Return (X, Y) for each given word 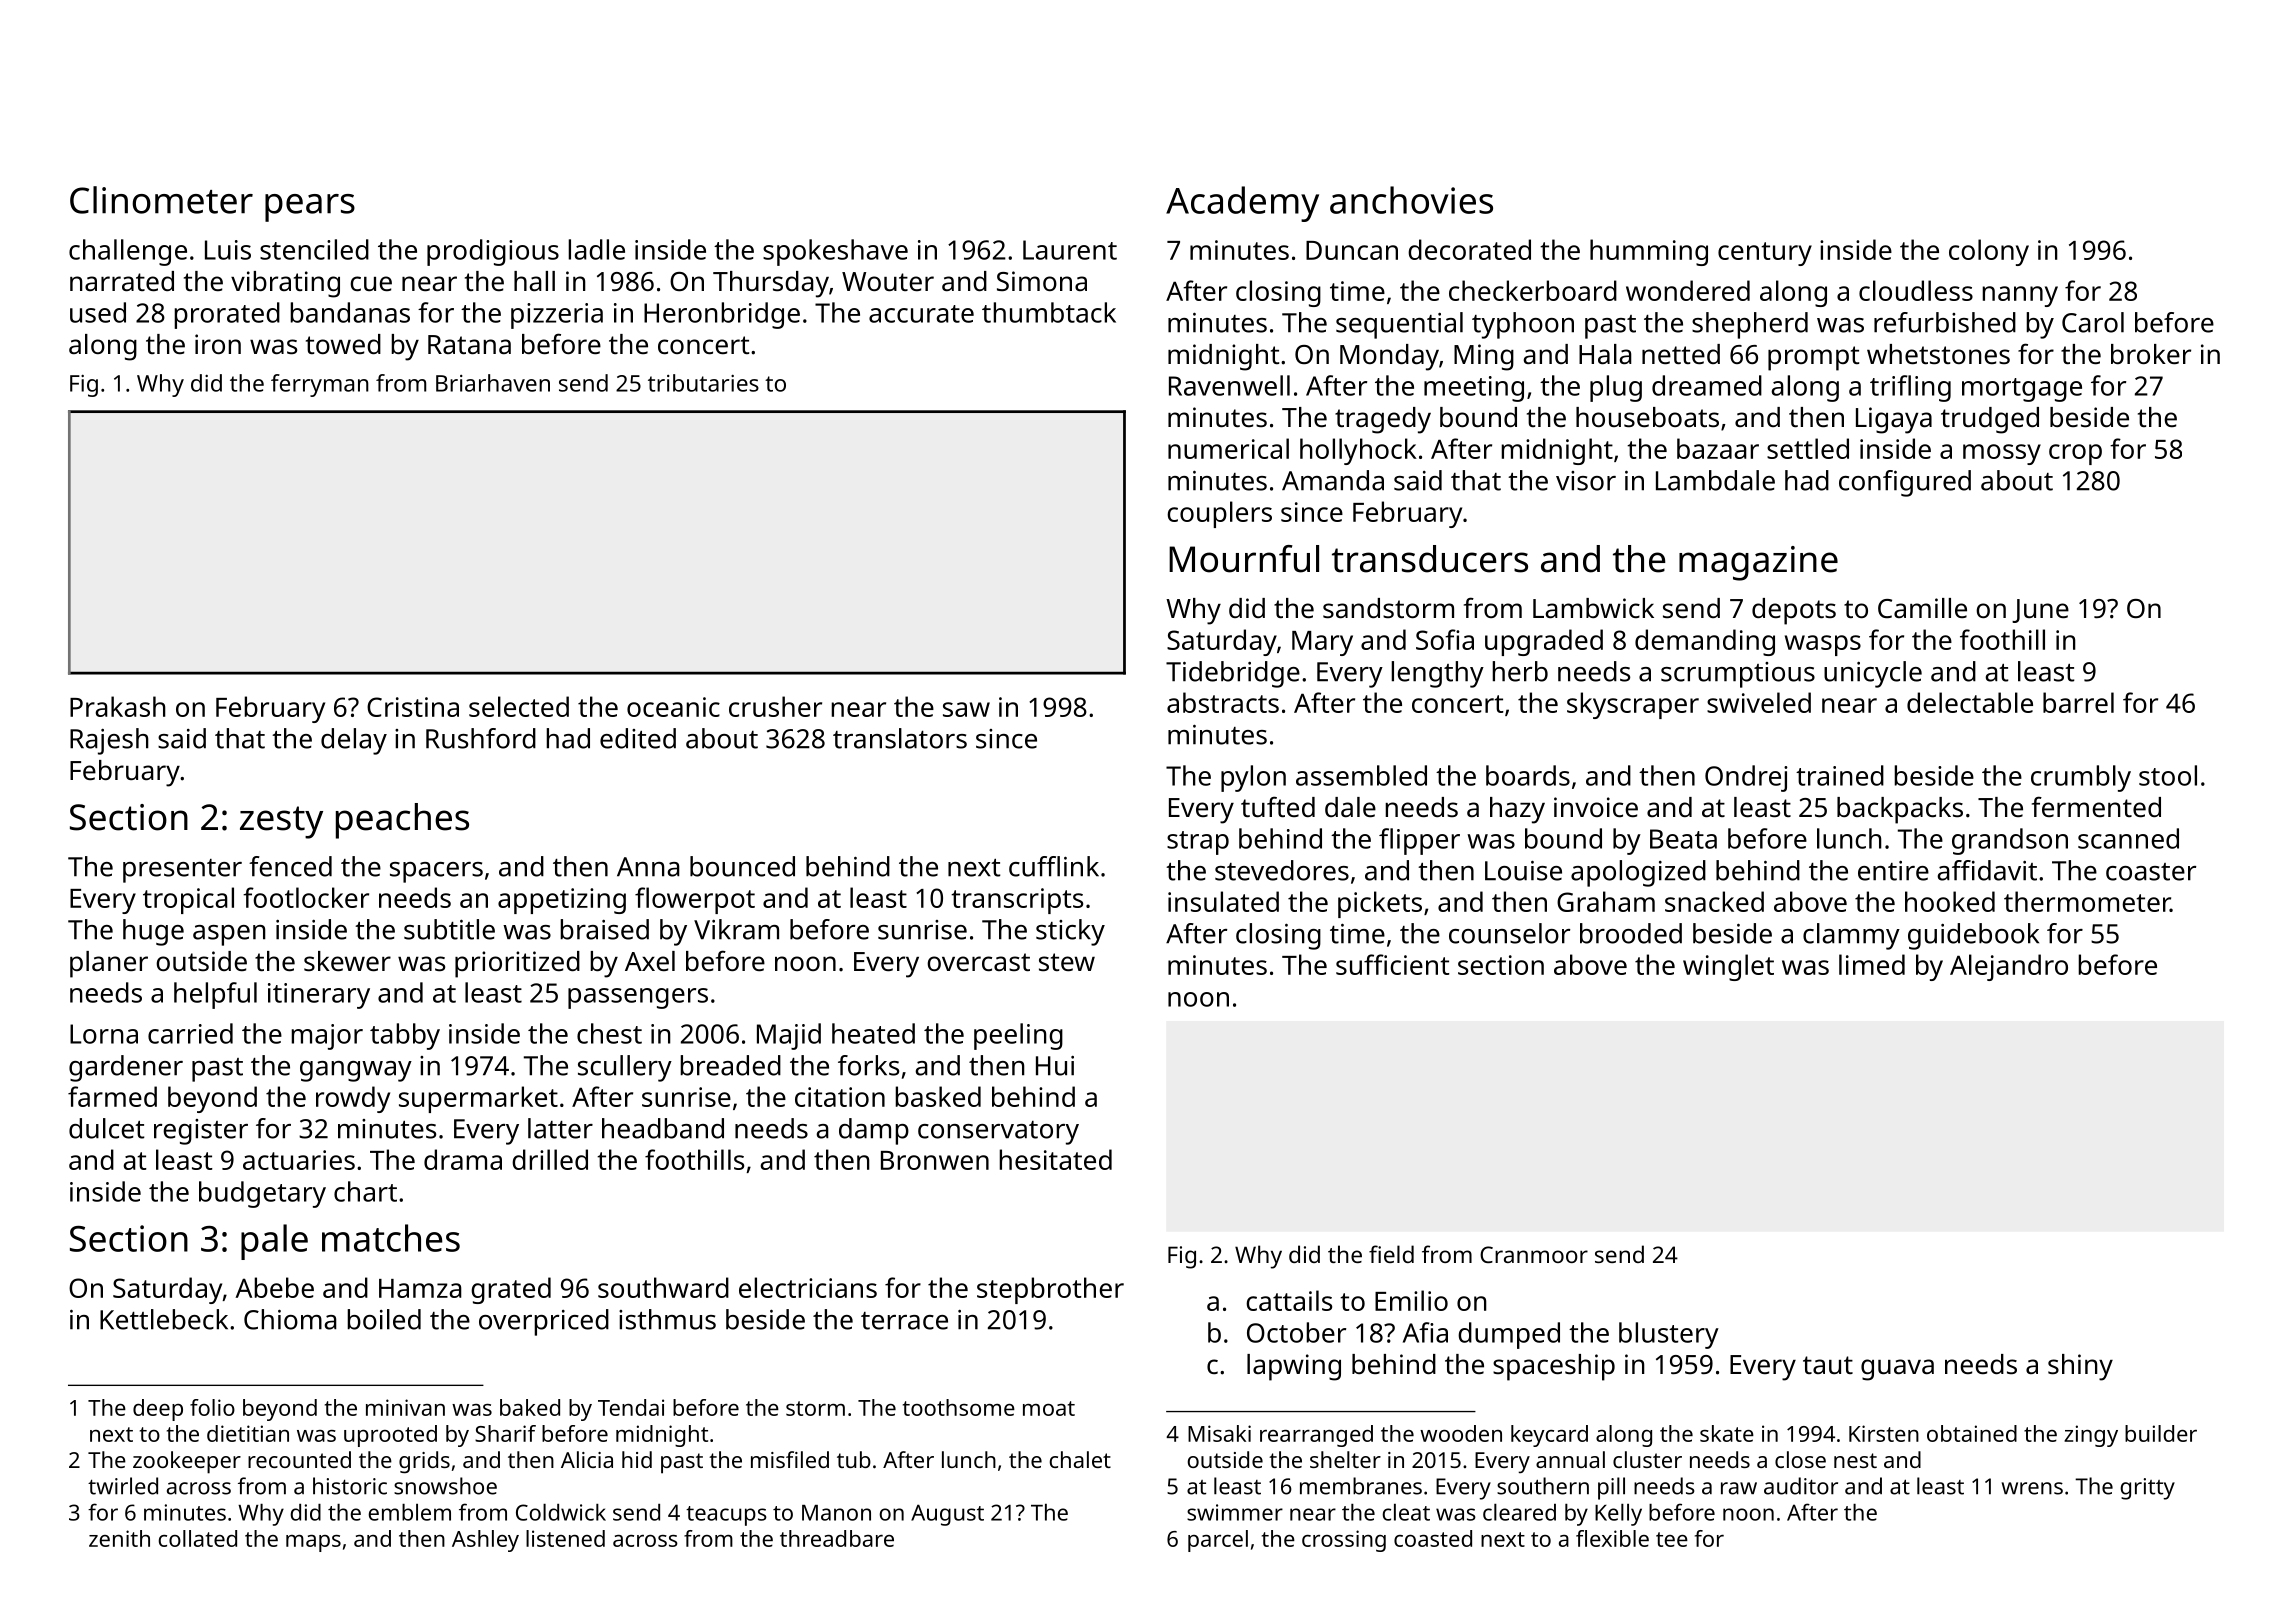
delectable (1970, 702)
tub (854, 1459)
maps (313, 1543)
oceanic (673, 707)
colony (1989, 252)
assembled (1361, 775)
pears (310, 208)
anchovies (1411, 200)
